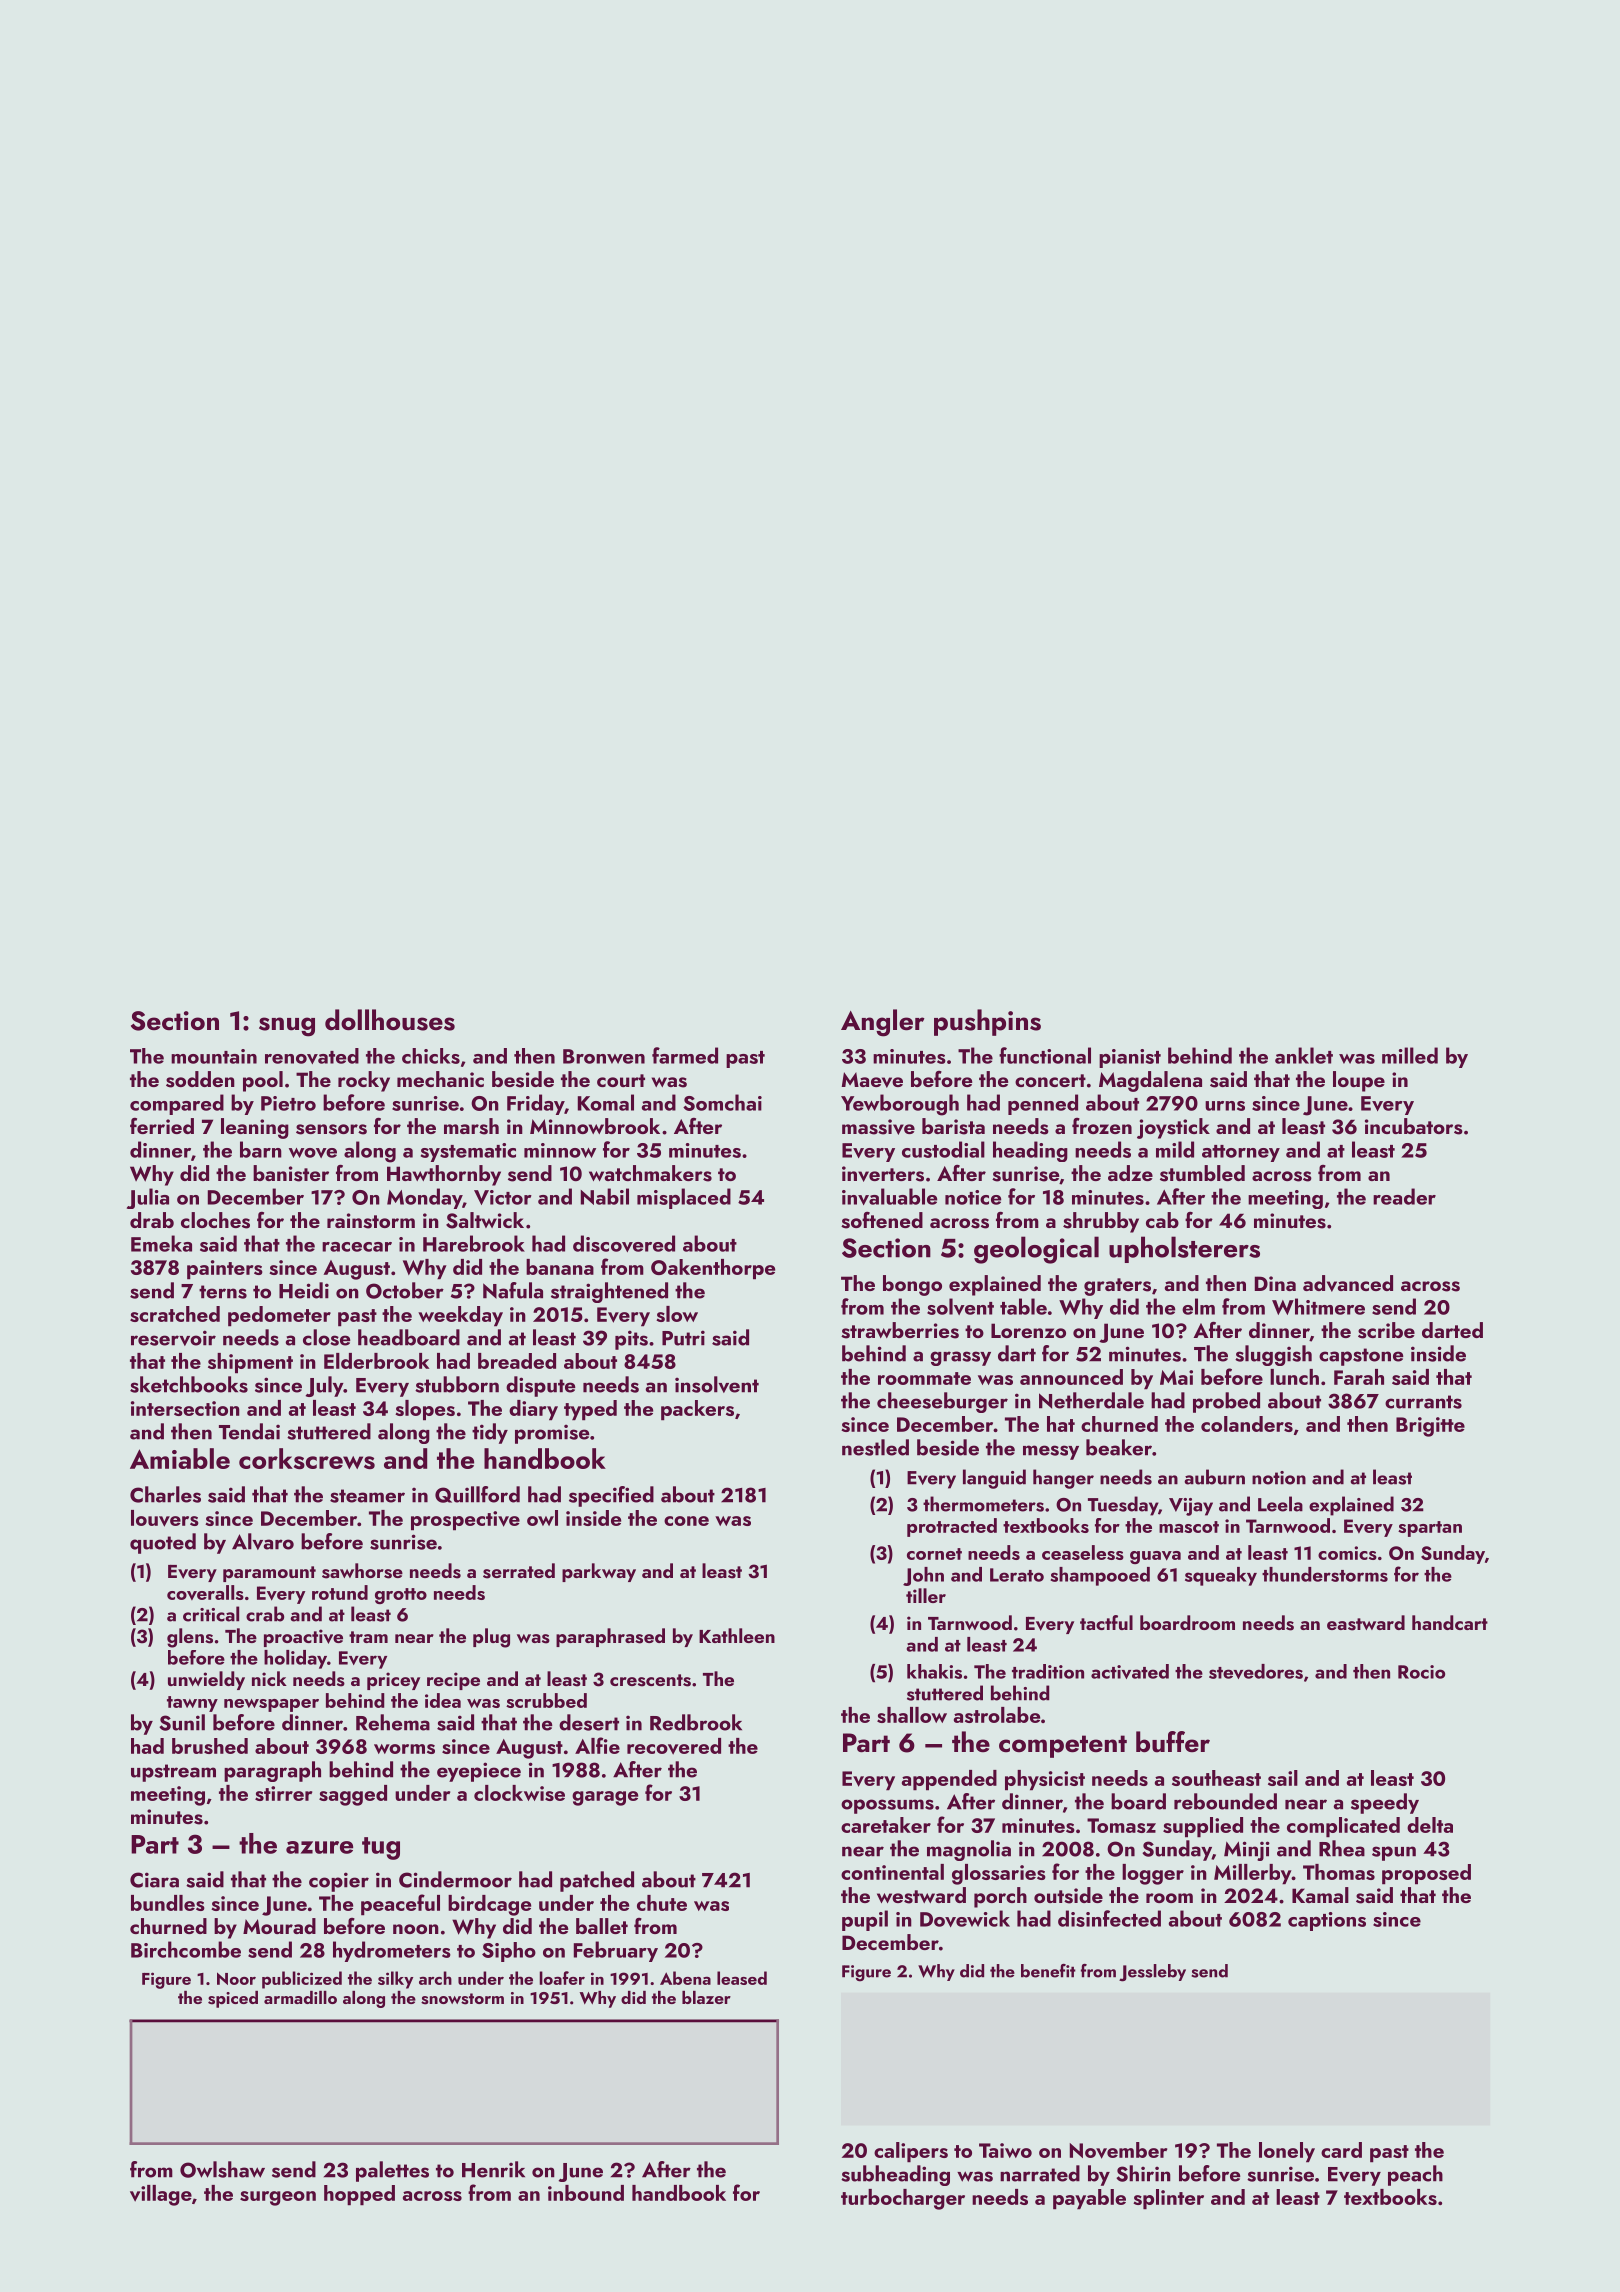  I want to click on Oakenthorpe, so click(713, 1269).
